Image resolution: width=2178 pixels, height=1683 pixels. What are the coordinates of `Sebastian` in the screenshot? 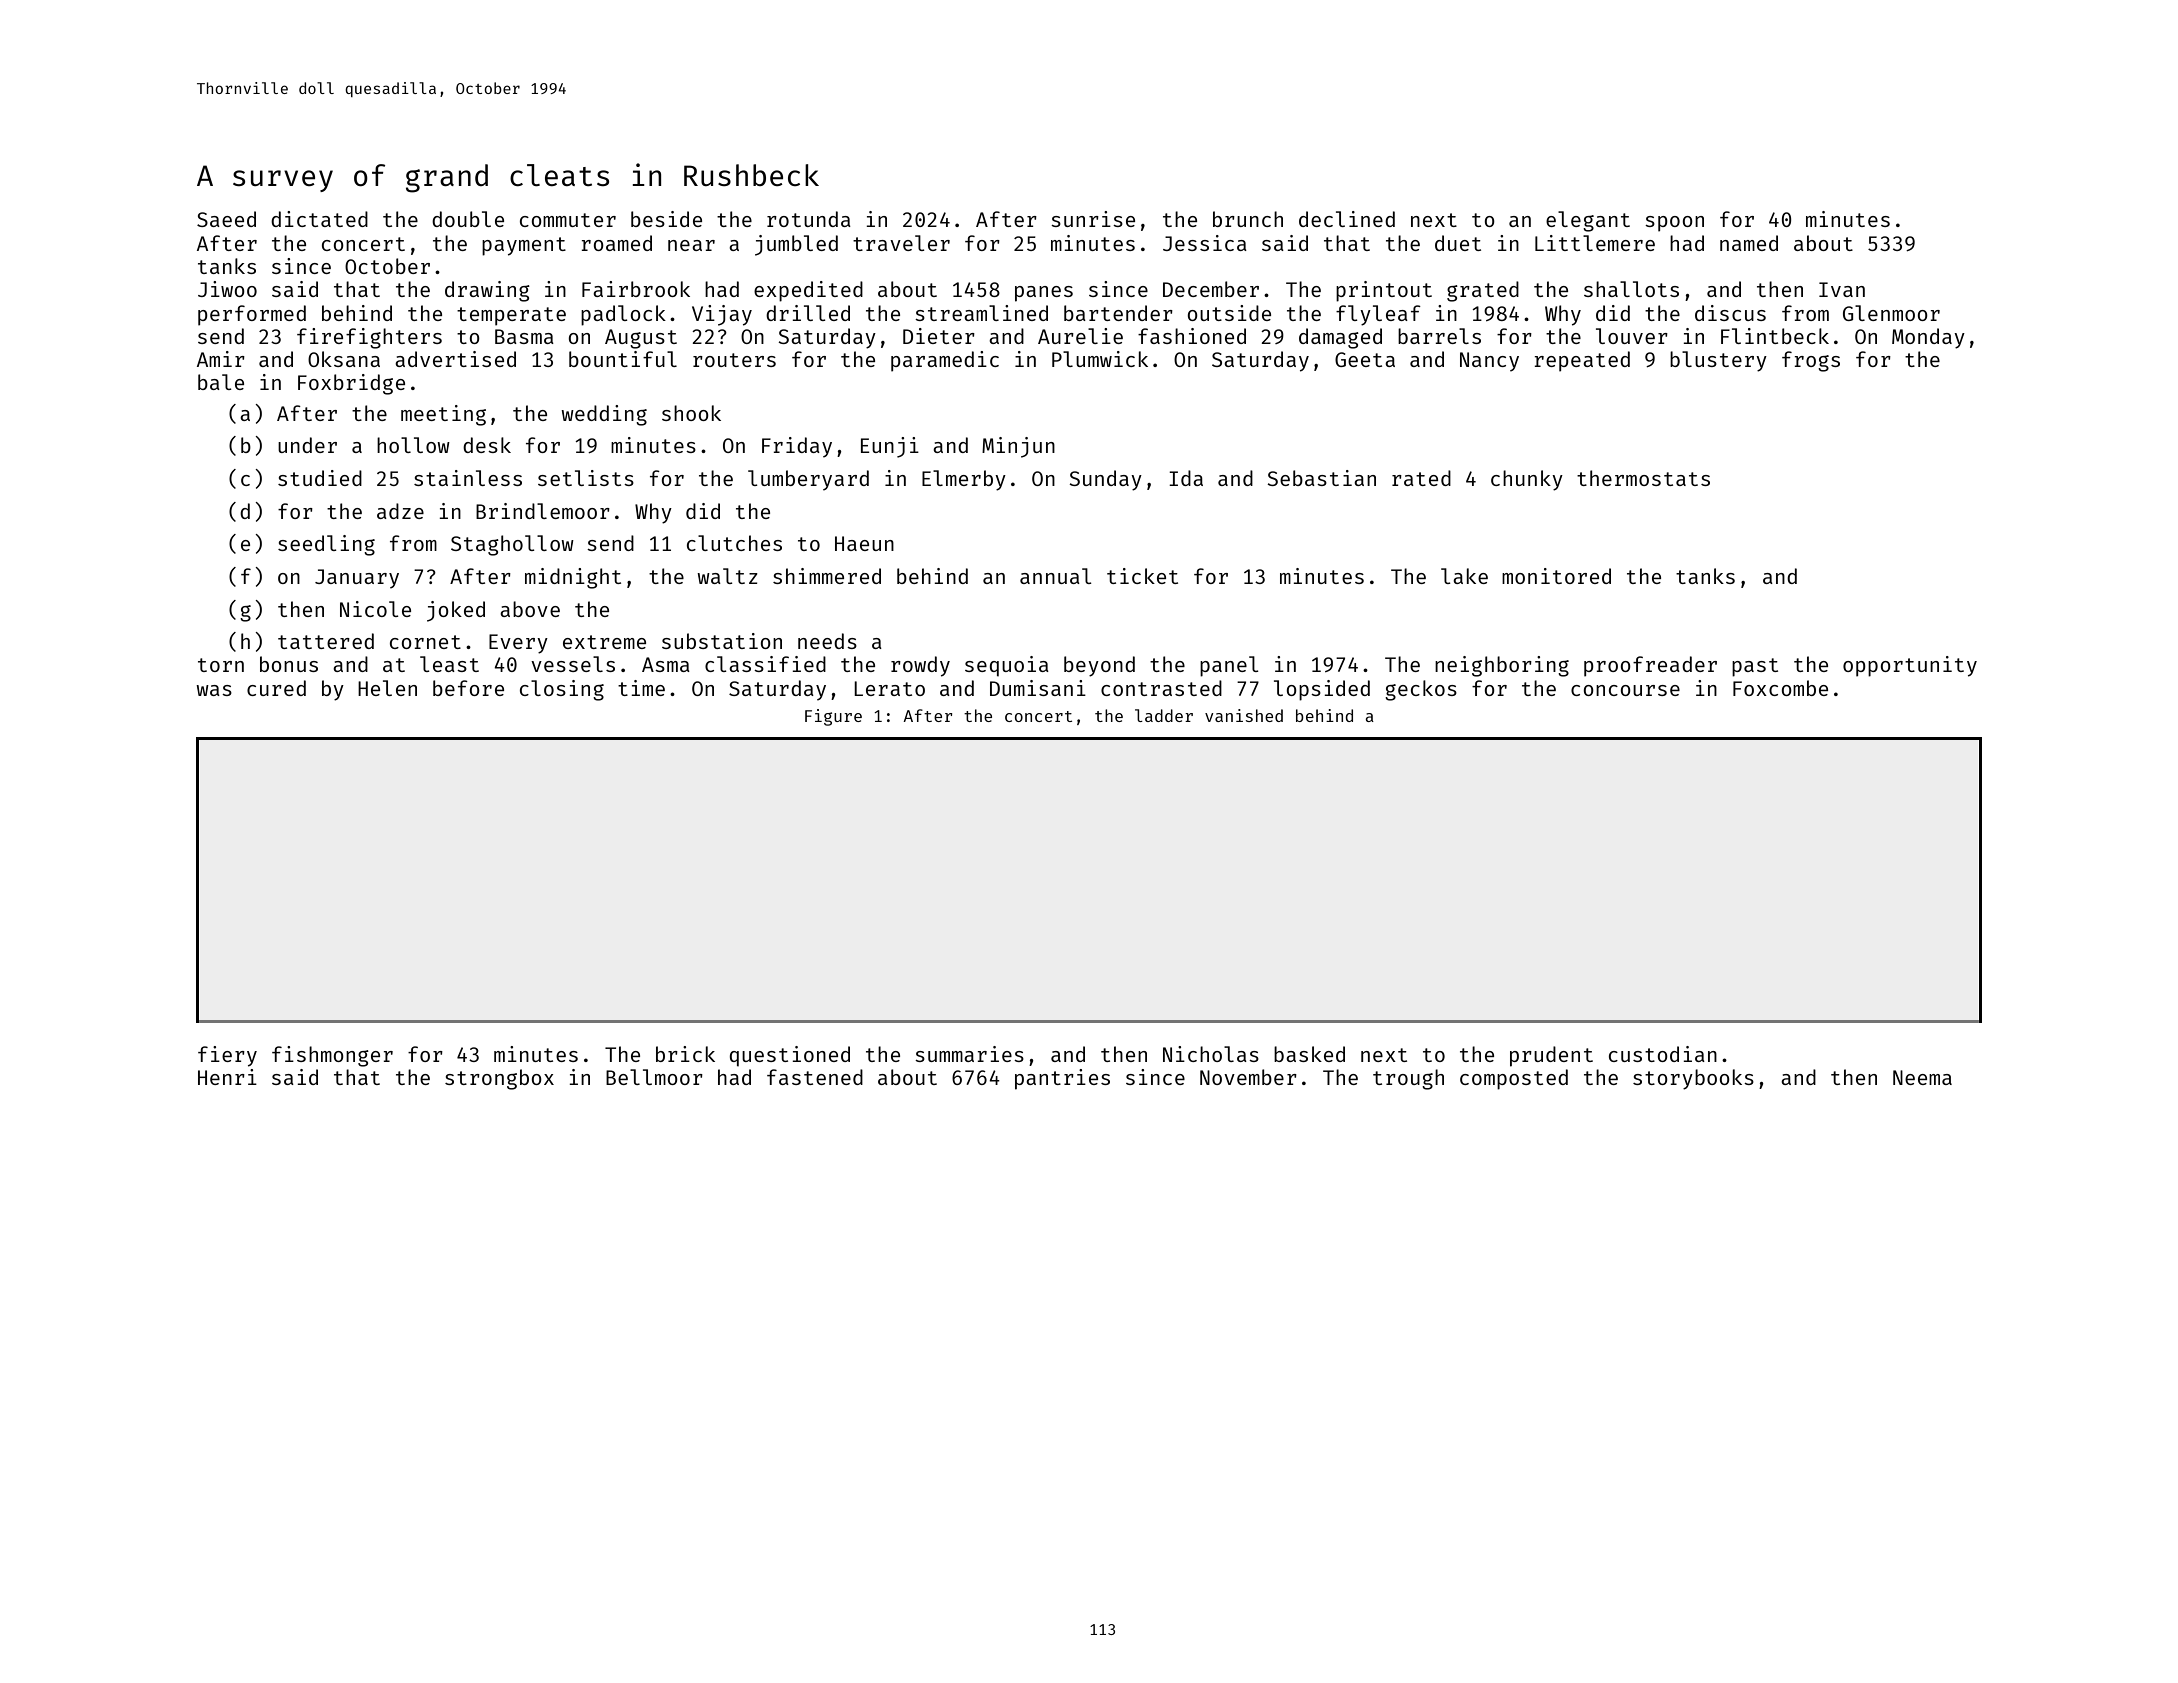 It's located at (1321, 478).
